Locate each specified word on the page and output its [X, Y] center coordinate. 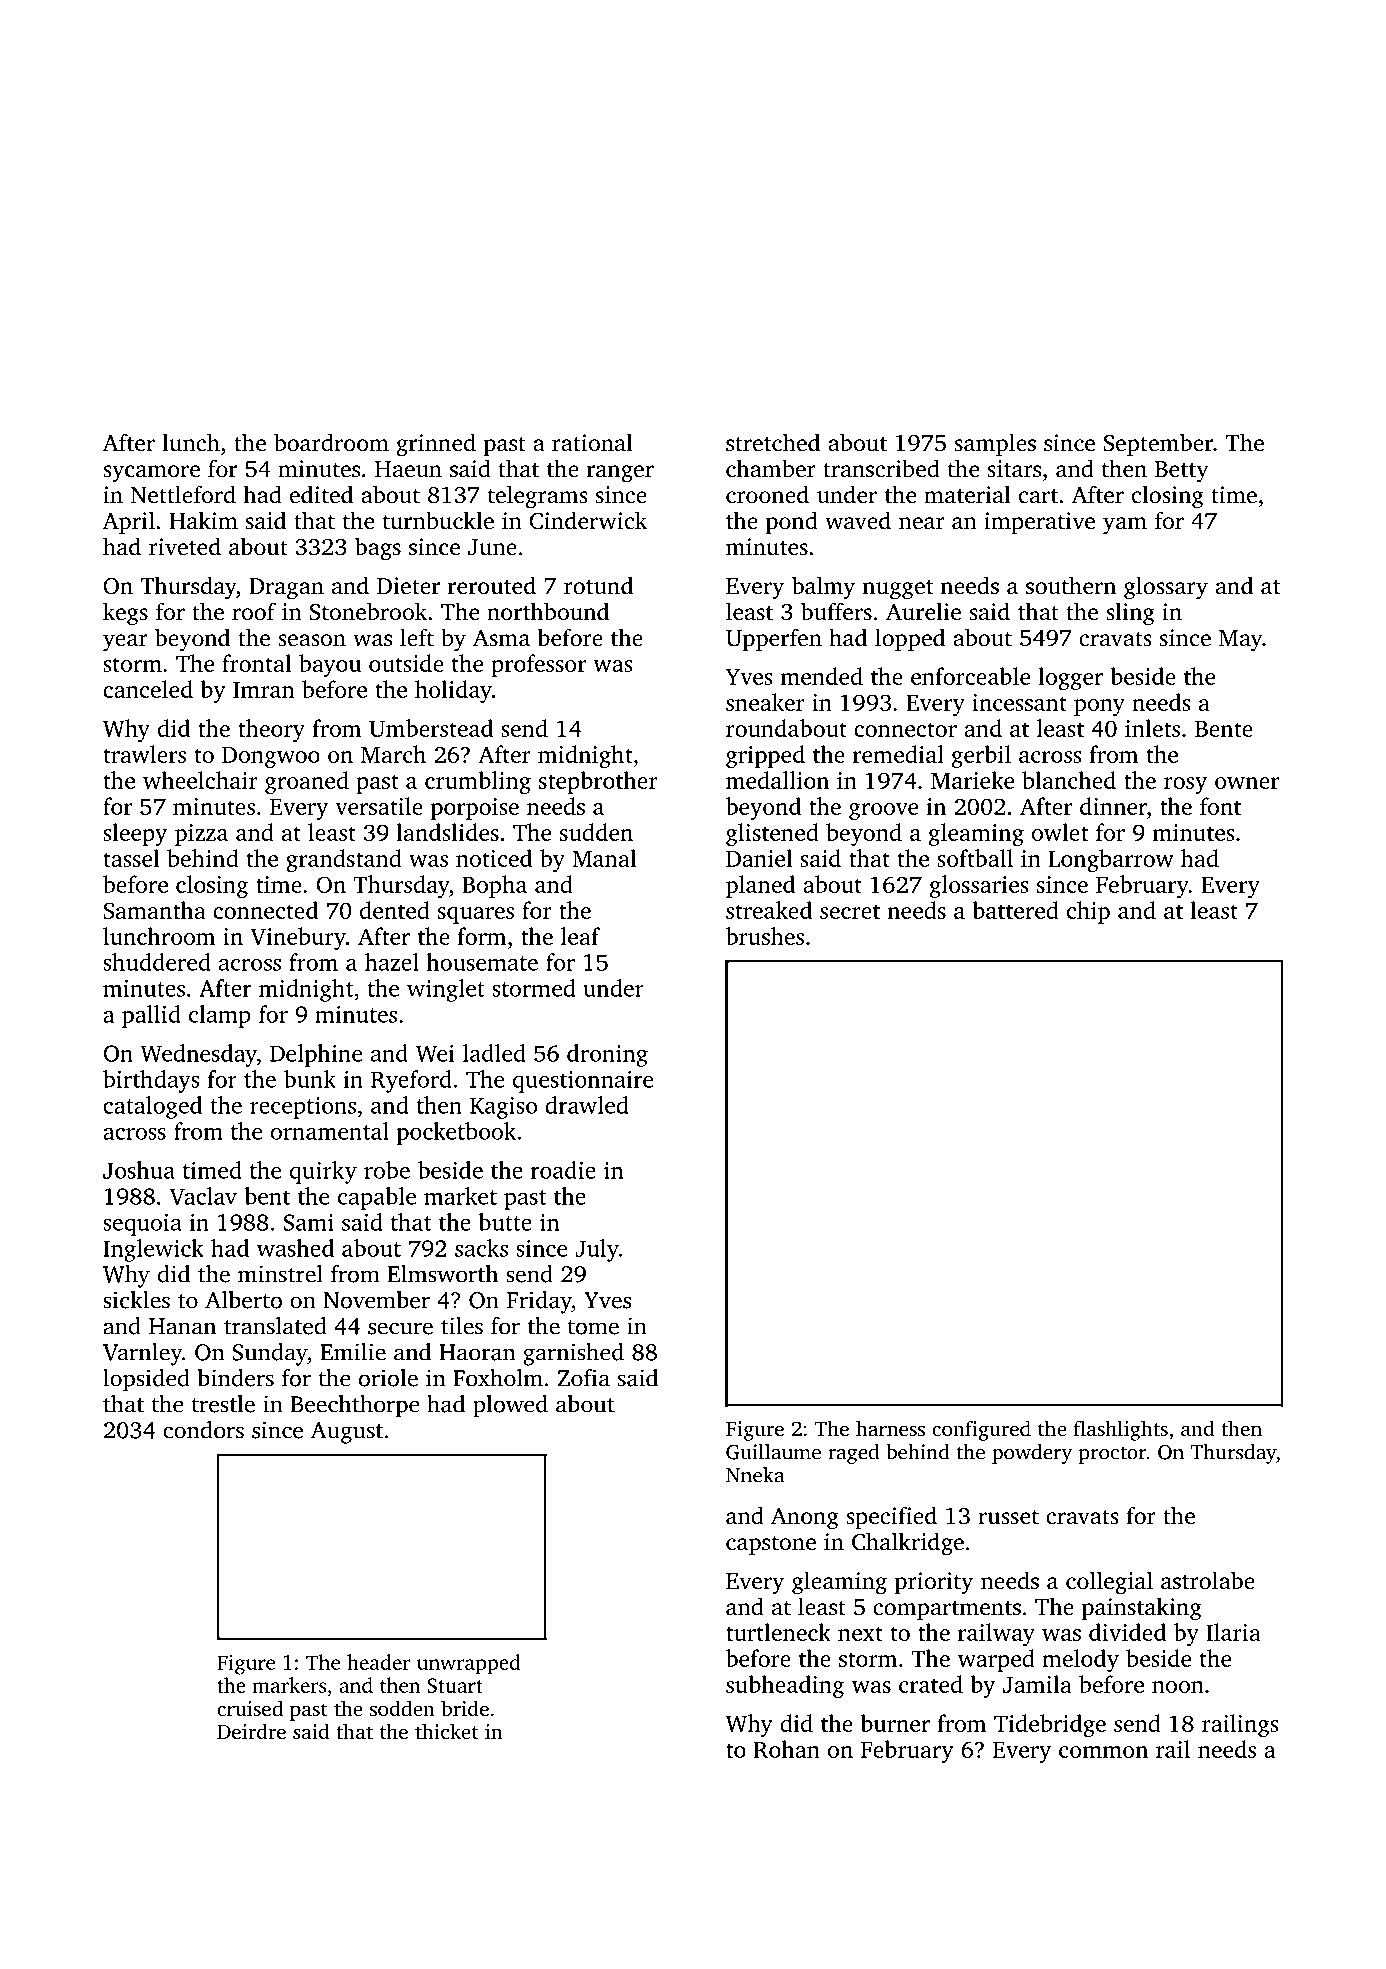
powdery [1032, 1454]
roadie [563, 1170]
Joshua [139, 1170]
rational [592, 442]
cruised [250, 1708]
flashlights [1120, 1430]
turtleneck [778, 1632]
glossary [1166, 588]
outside [406, 663]
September [1158, 444]
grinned [436, 445]
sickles [136, 1300]
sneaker [765, 702]
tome [593, 1327]
